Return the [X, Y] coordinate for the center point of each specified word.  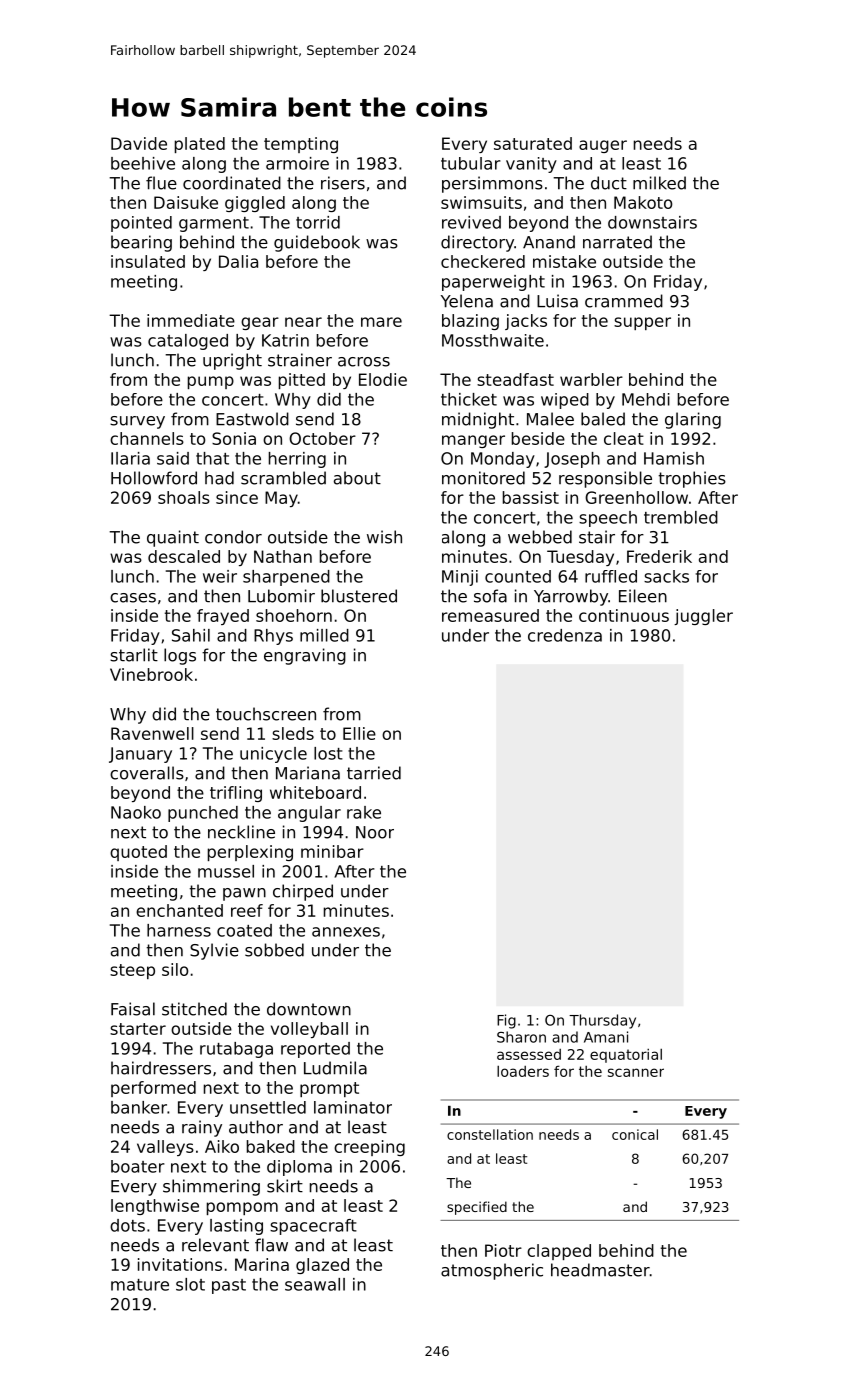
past [229, 1286]
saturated [533, 143]
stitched [194, 1009]
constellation [490, 1134]
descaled [184, 556]
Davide [139, 143]
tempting [301, 145]
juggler [703, 617]
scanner [636, 1072]
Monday [503, 460]
